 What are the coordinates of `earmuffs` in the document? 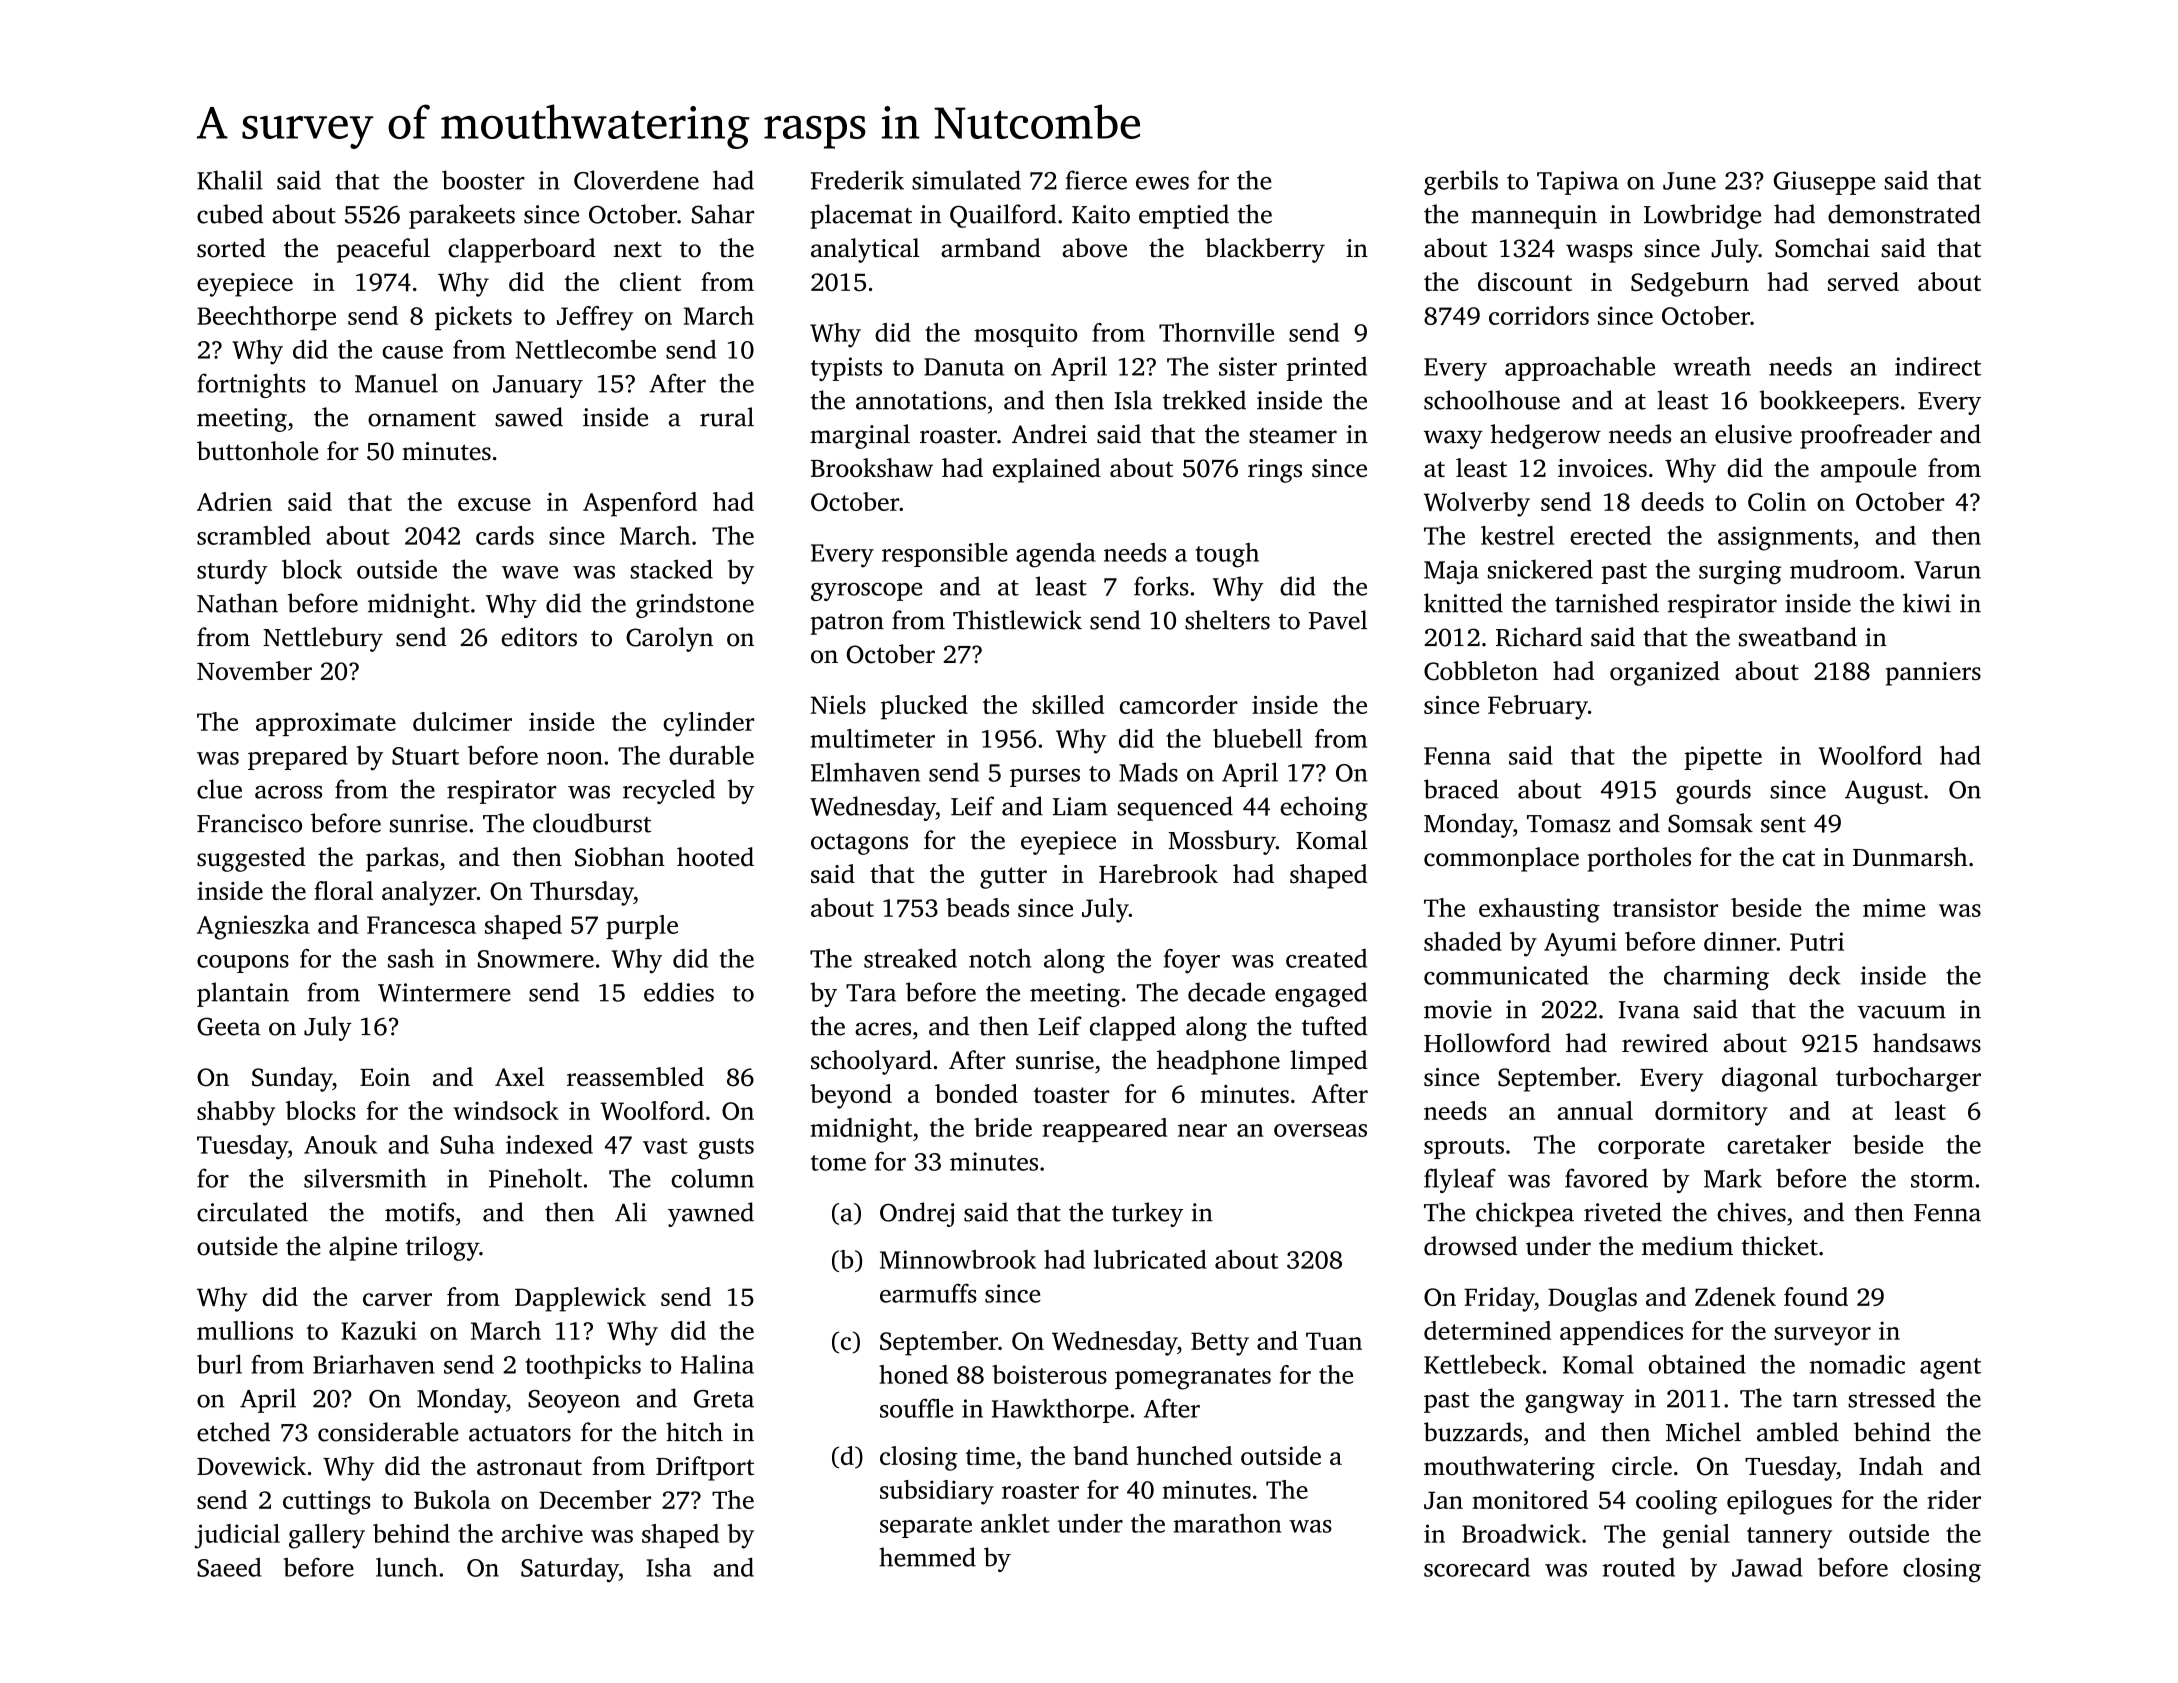 It's located at (928, 1293).
